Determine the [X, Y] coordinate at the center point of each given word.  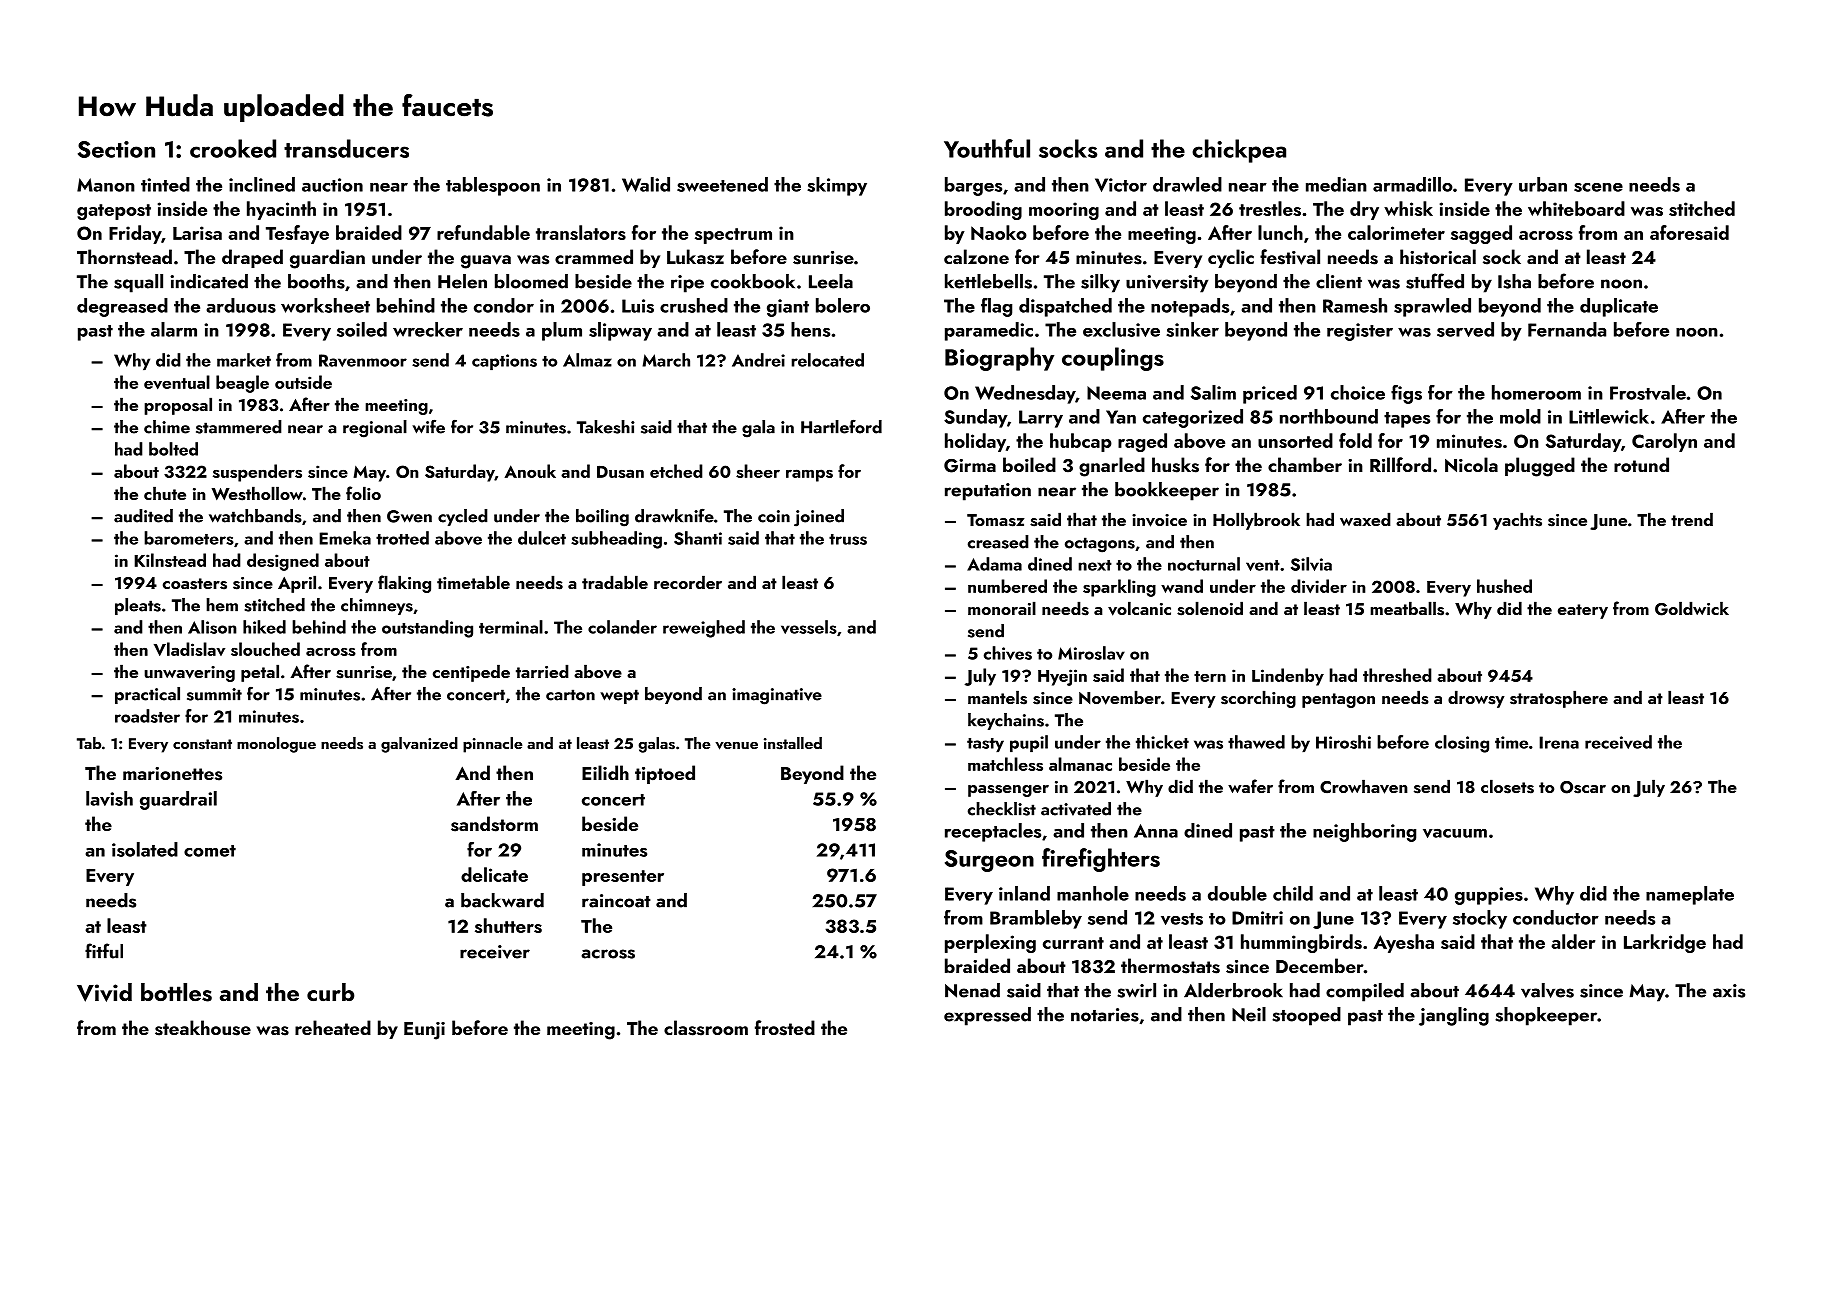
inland [1024, 893]
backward [502, 900]
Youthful [987, 148]
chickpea [1239, 151]
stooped [1306, 1016]
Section [116, 149]
